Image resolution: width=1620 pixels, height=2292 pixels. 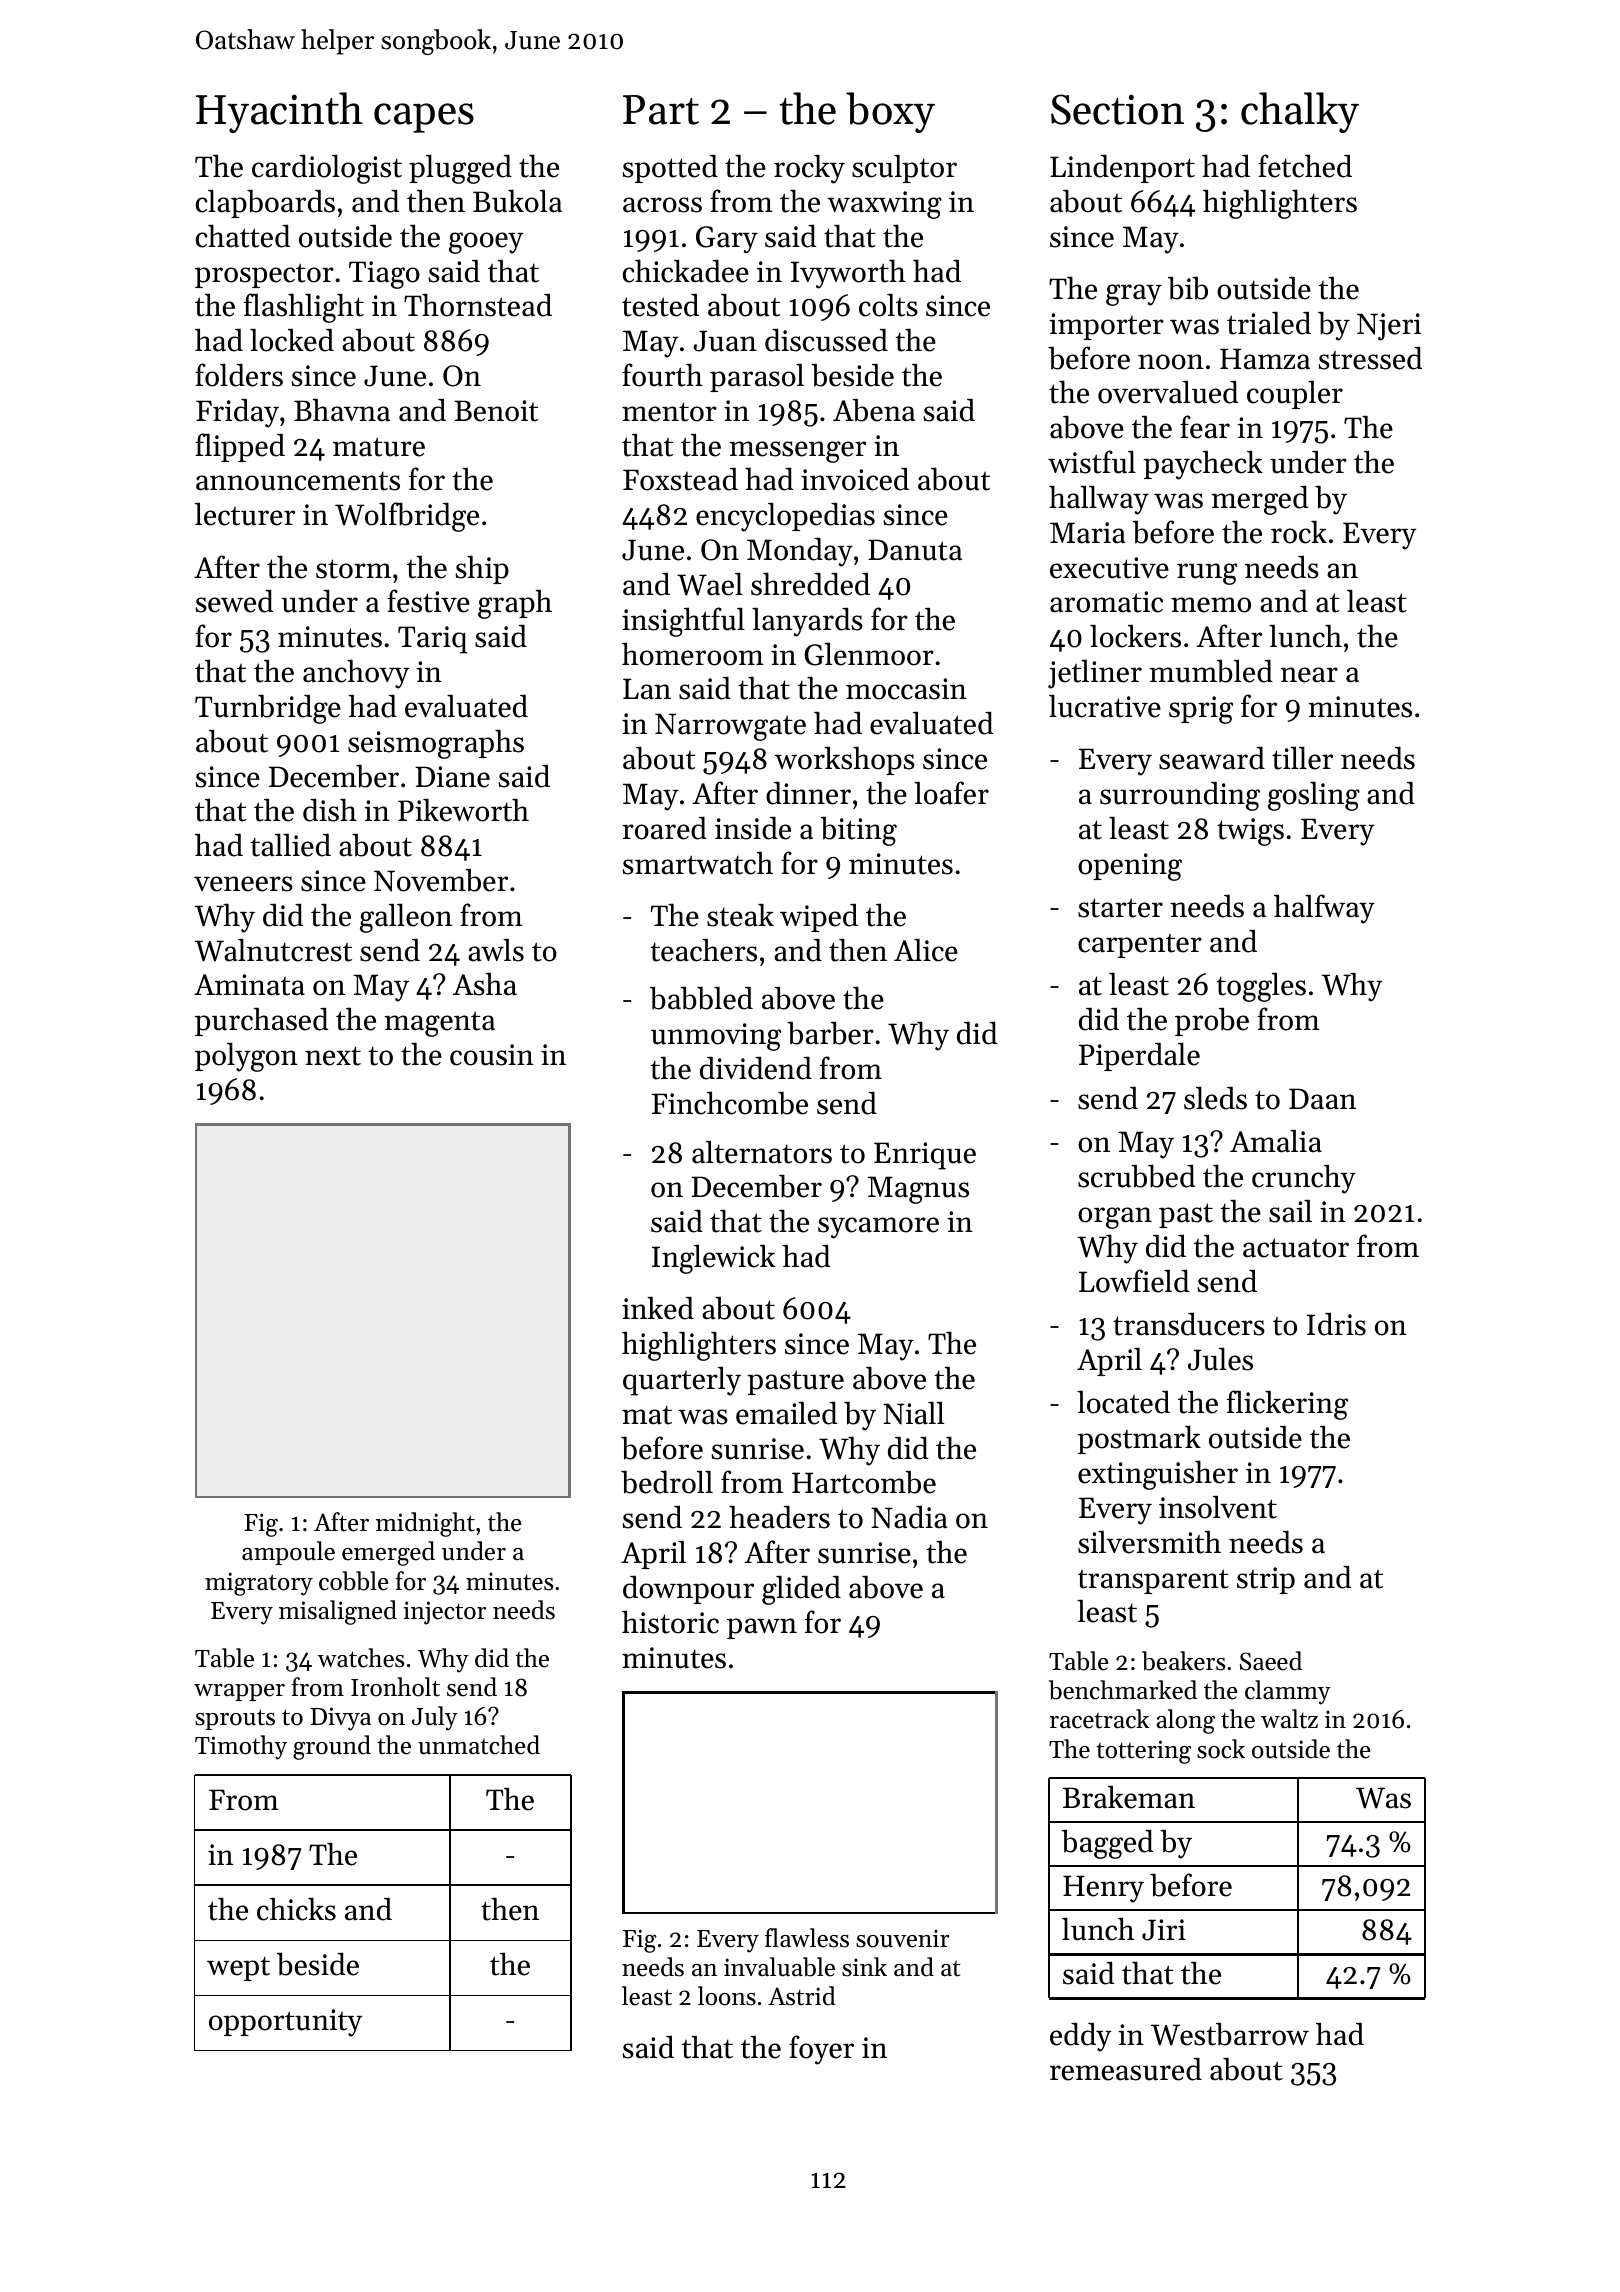 I want to click on biting, so click(x=858, y=831).
